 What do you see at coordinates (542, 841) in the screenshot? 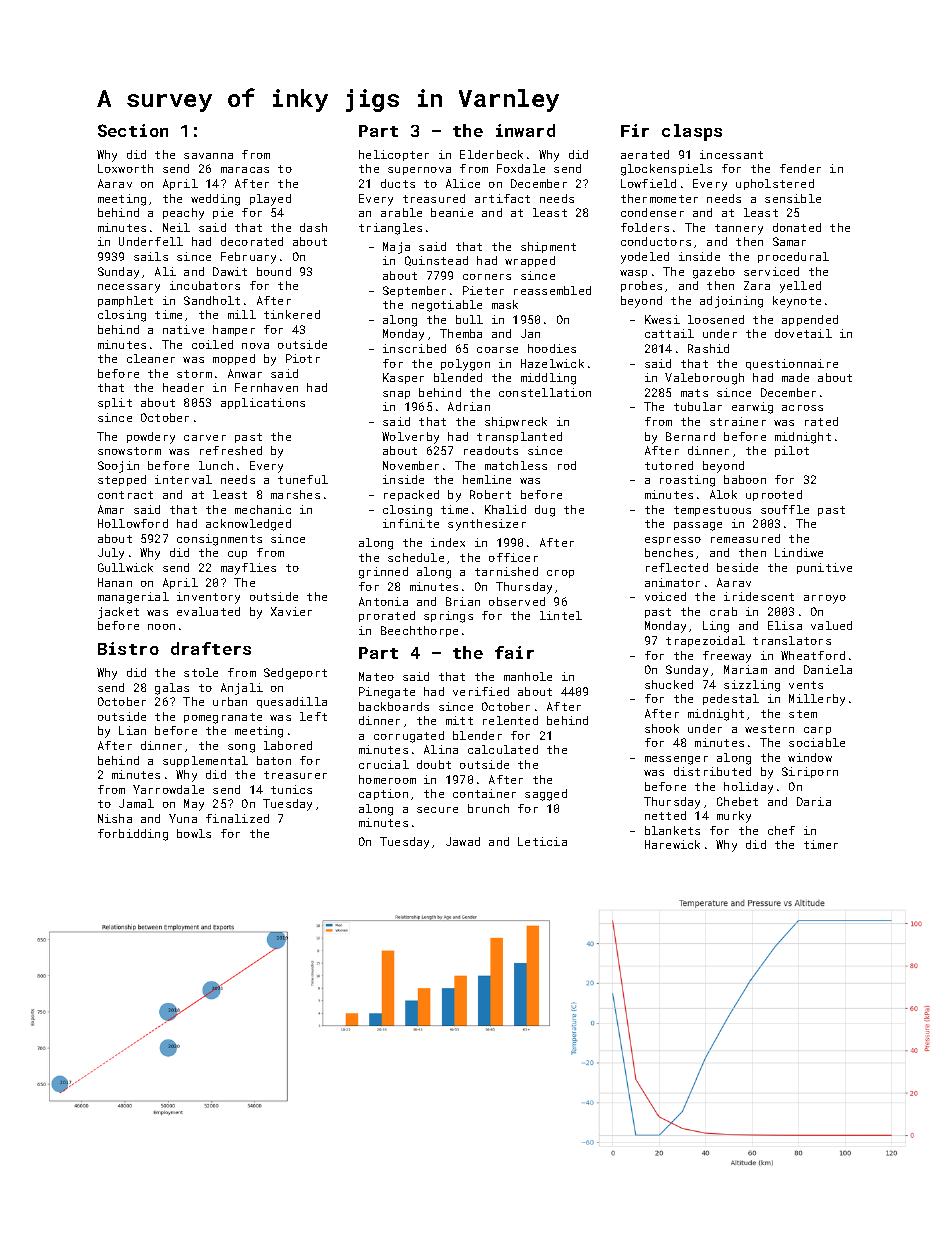
I see `Leticia` at bounding box center [542, 841].
